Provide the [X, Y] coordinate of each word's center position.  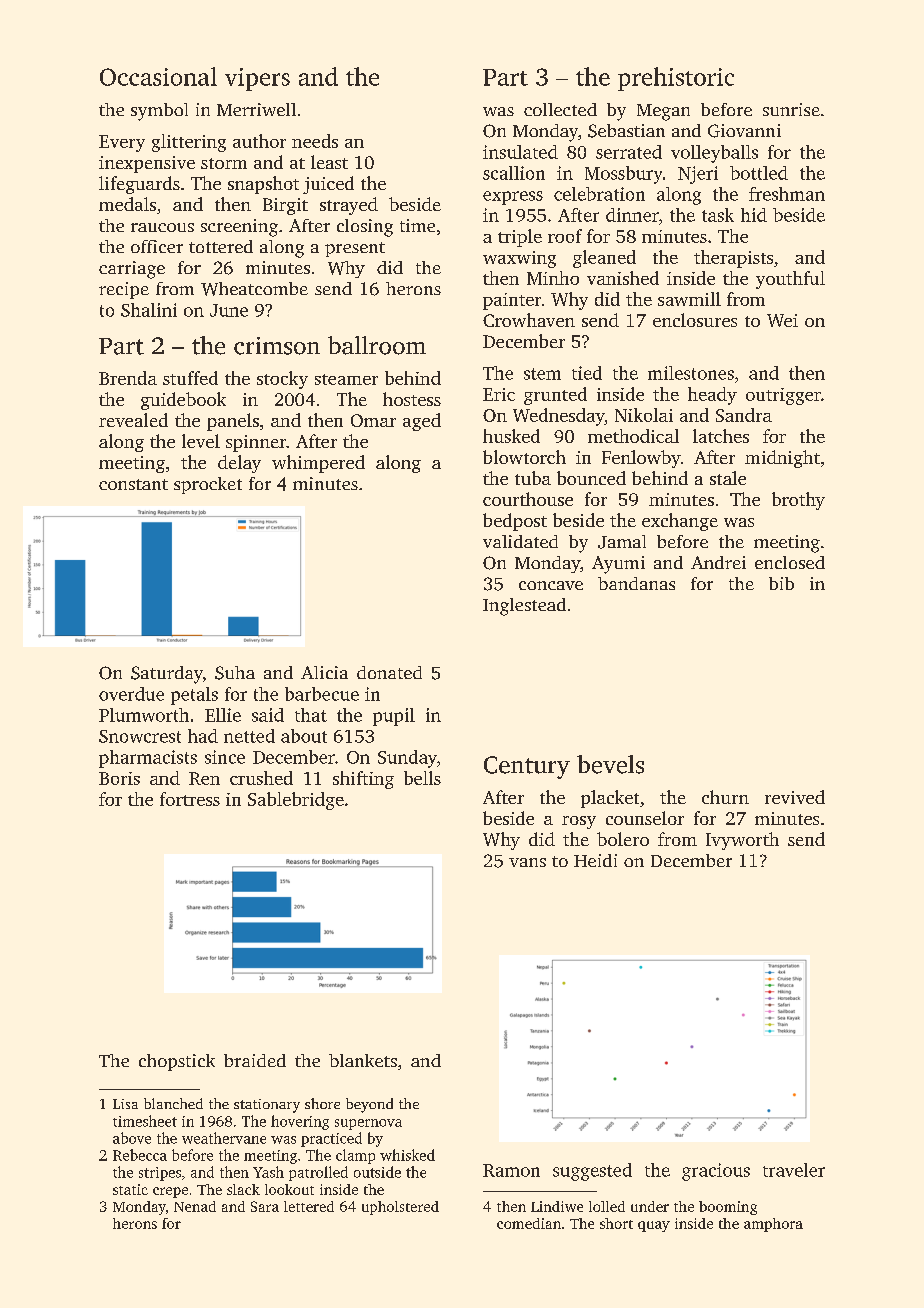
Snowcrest [140, 736]
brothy [798, 501]
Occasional [158, 76]
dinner [632, 215]
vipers [257, 79]
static [130, 1189]
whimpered [318, 464]
